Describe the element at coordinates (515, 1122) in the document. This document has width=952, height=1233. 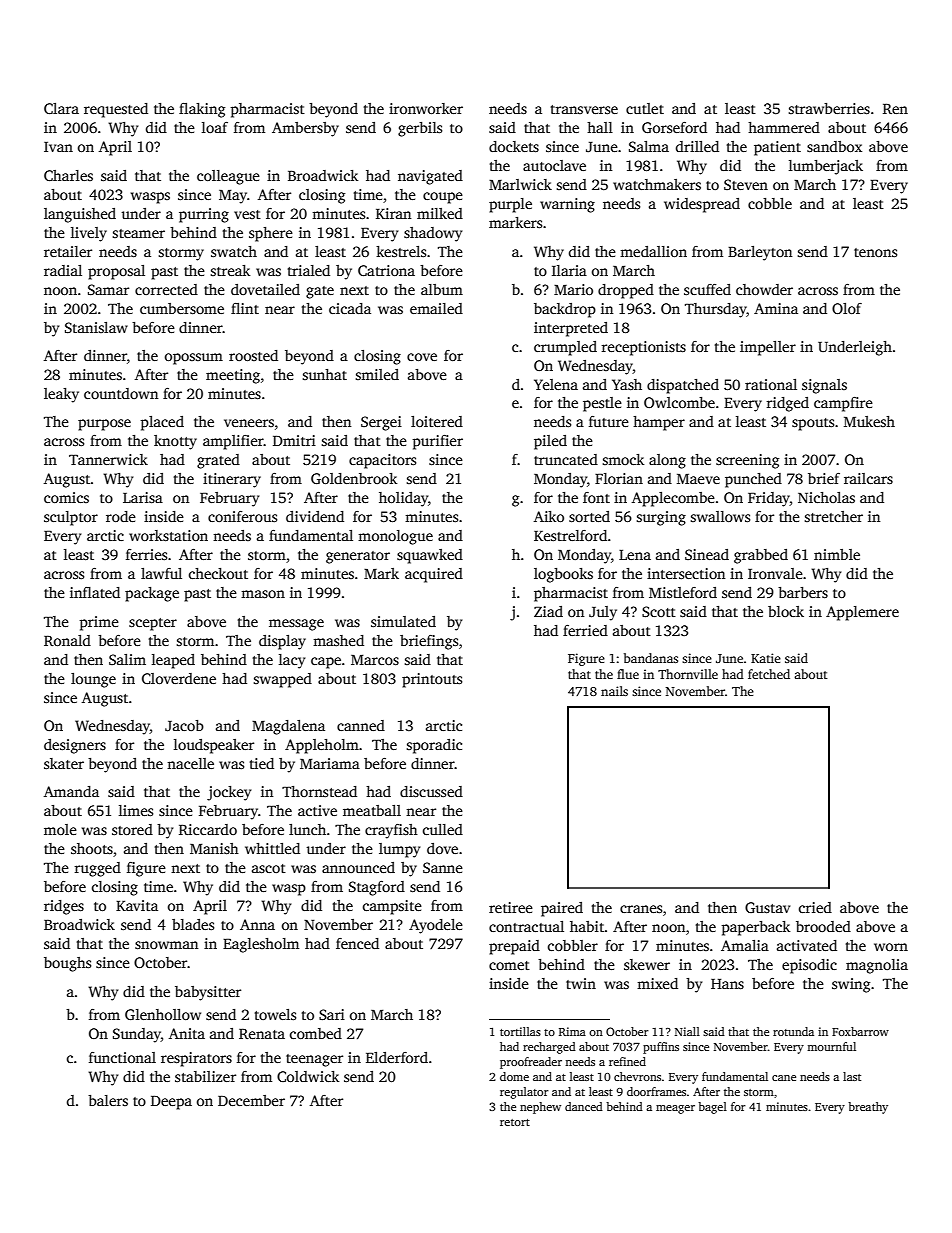
I see `retort` at that location.
